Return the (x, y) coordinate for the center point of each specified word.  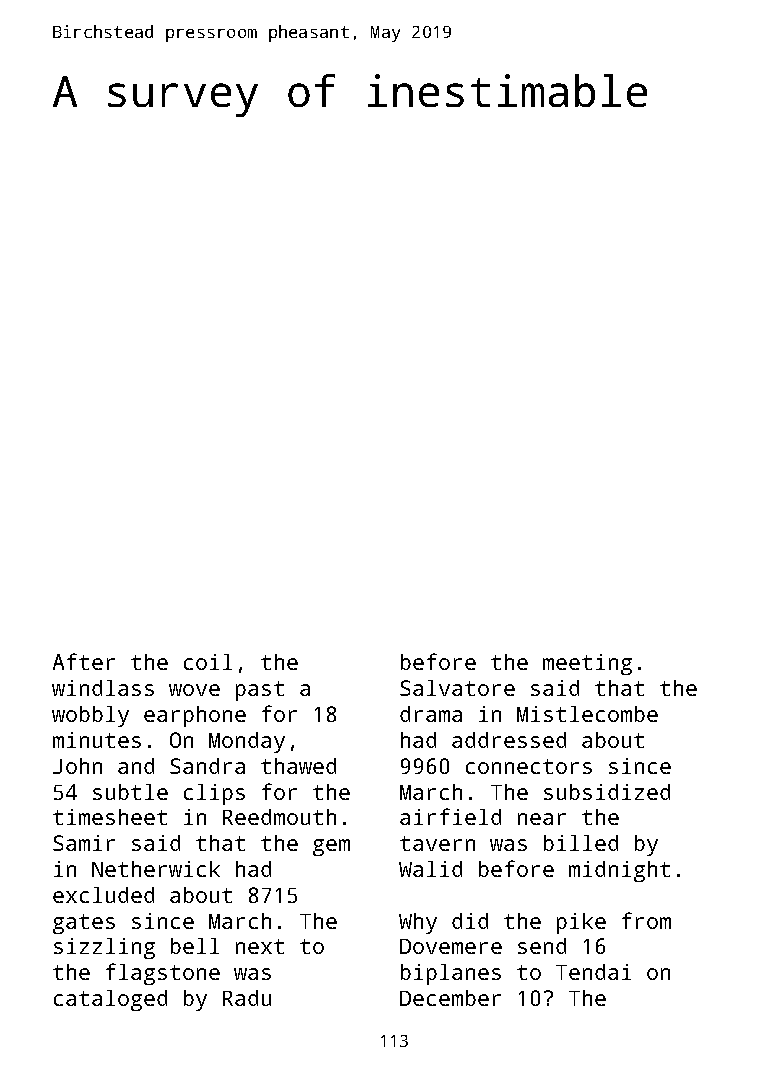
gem (331, 847)
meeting (587, 664)
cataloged (110, 1000)
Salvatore (457, 688)
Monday (247, 742)
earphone (195, 716)
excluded (103, 895)
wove (194, 690)
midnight (619, 871)
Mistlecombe (587, 714)
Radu (247, 998)
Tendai (593, 972)
